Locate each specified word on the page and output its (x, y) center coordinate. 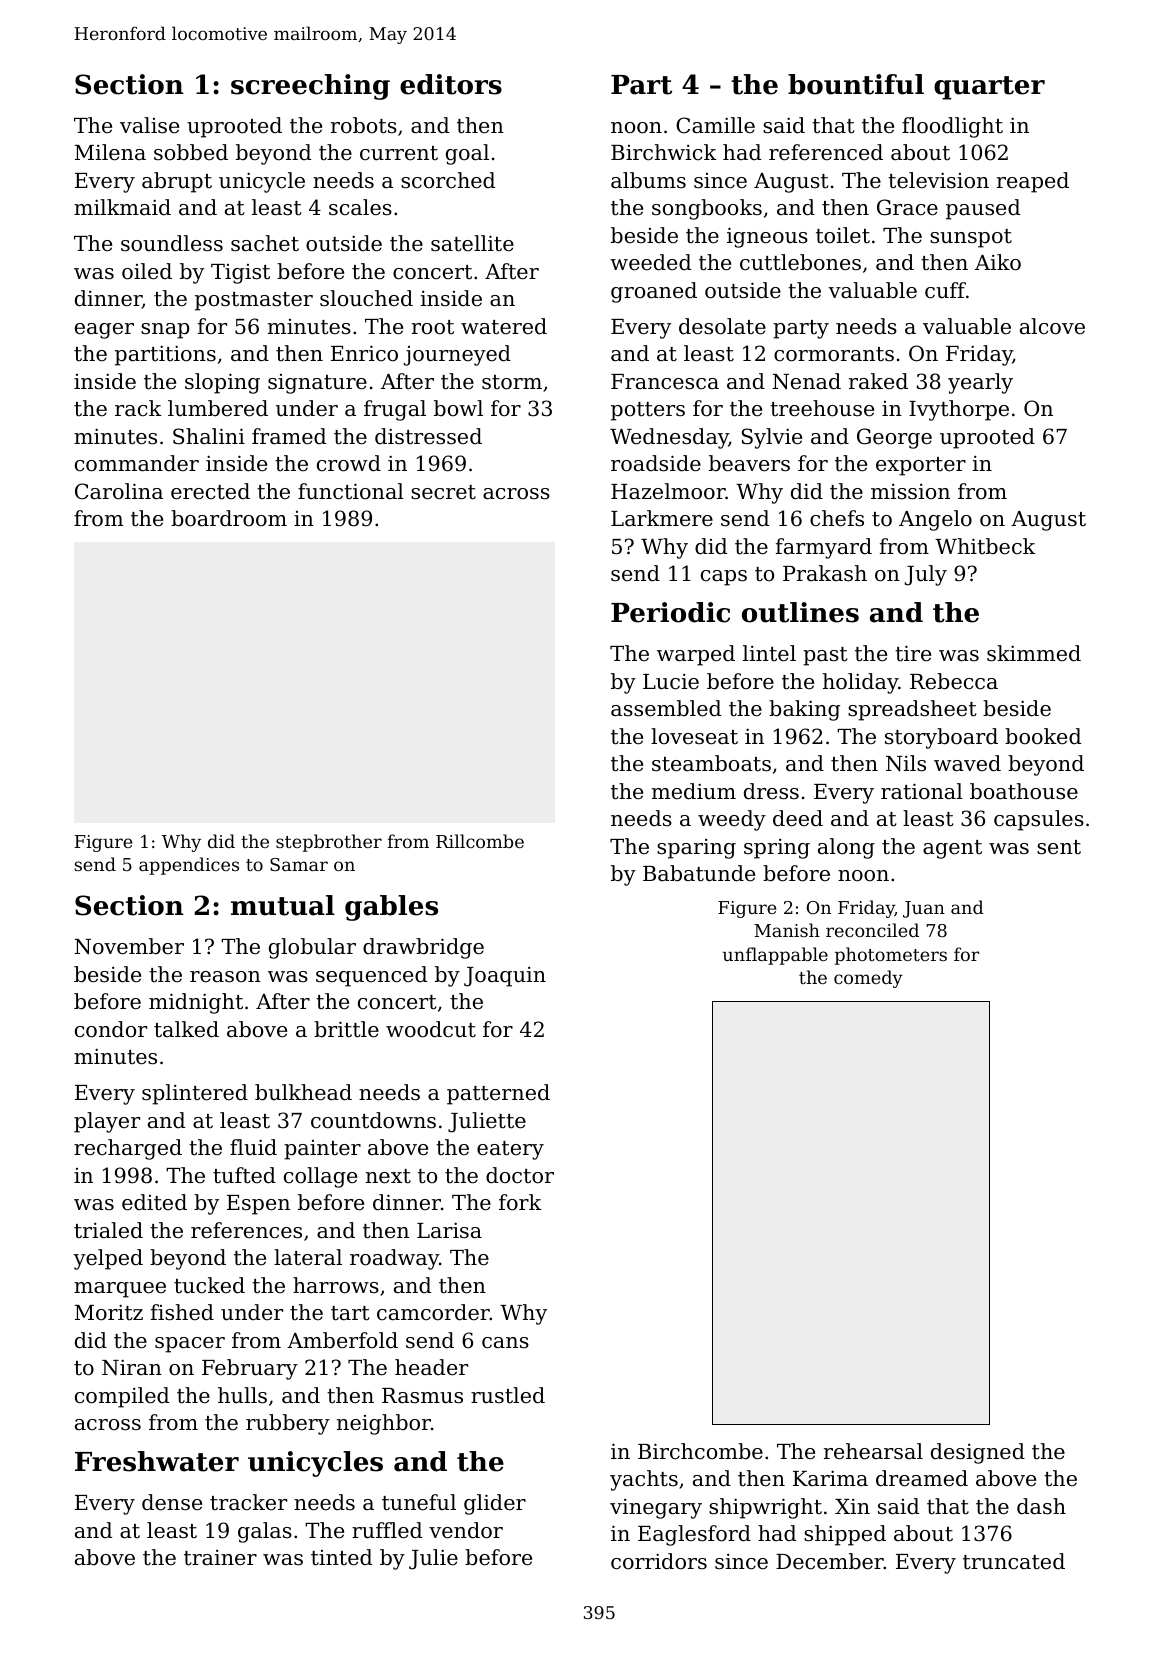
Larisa (449, 1230)
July (925, 575)
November (129, 946)
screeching (310, 87)
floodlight (952, 127)
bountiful (856, 84)
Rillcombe (480, 841)
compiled (122, 1397)
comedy (868, 979)
